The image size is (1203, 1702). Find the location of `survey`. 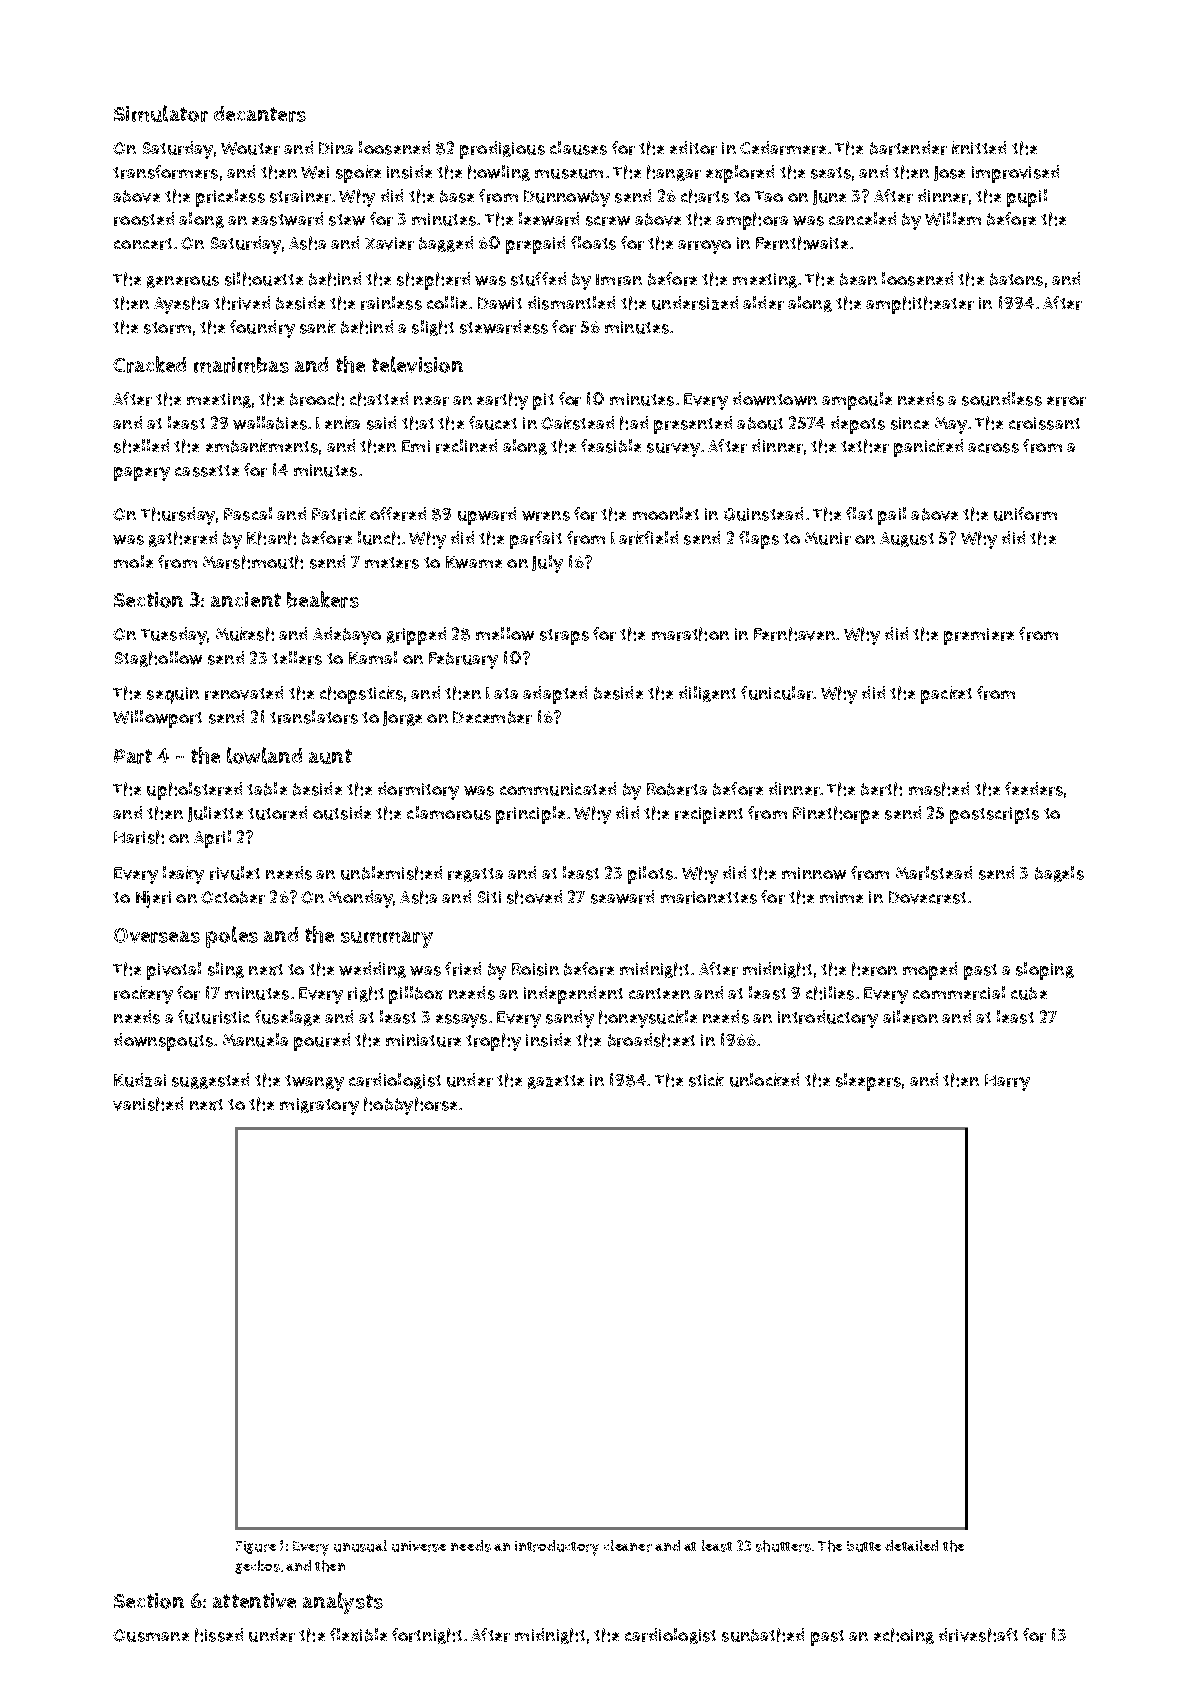

survey is located at coordinates (673, 450).
